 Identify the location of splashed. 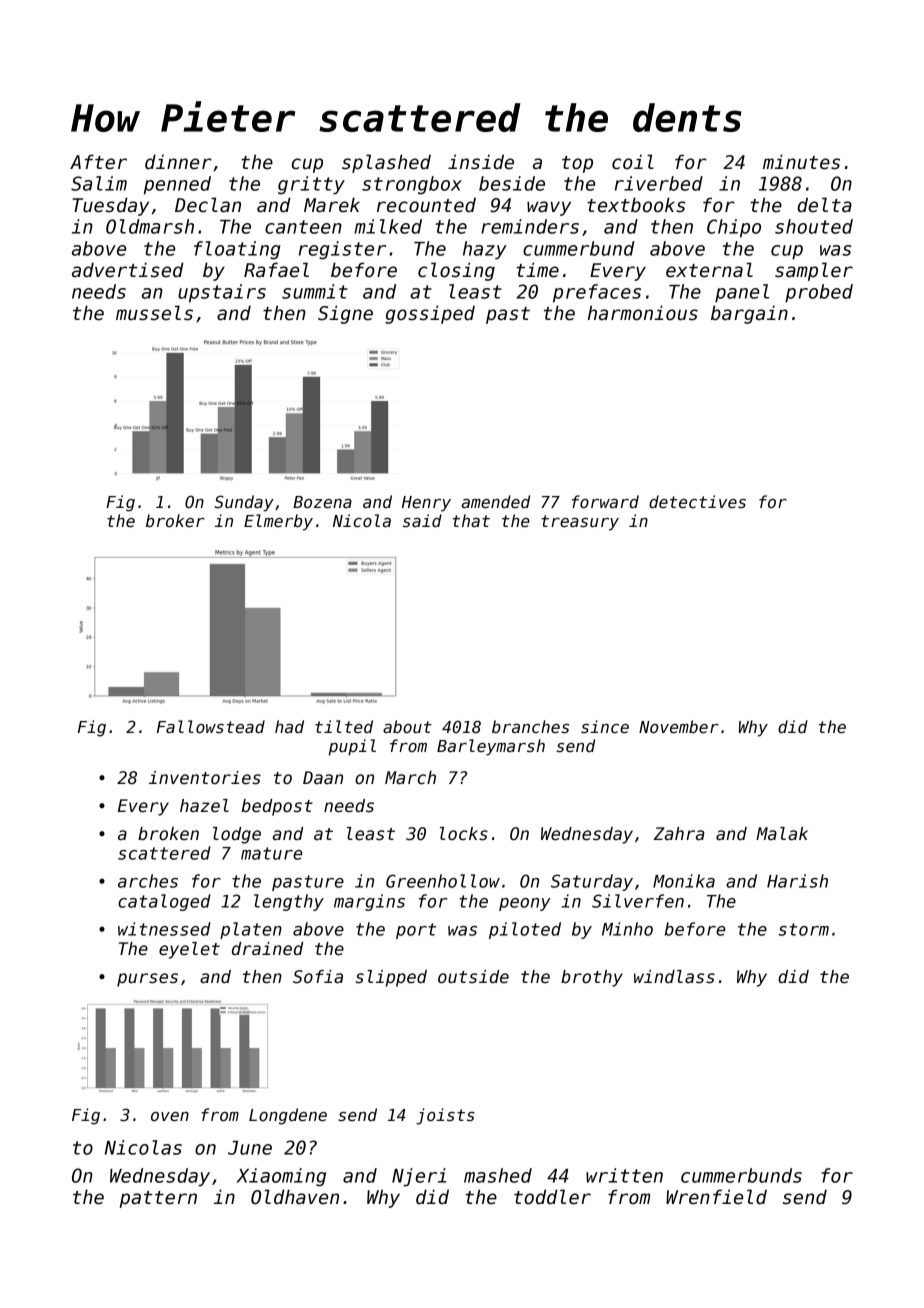
(386, 163).
